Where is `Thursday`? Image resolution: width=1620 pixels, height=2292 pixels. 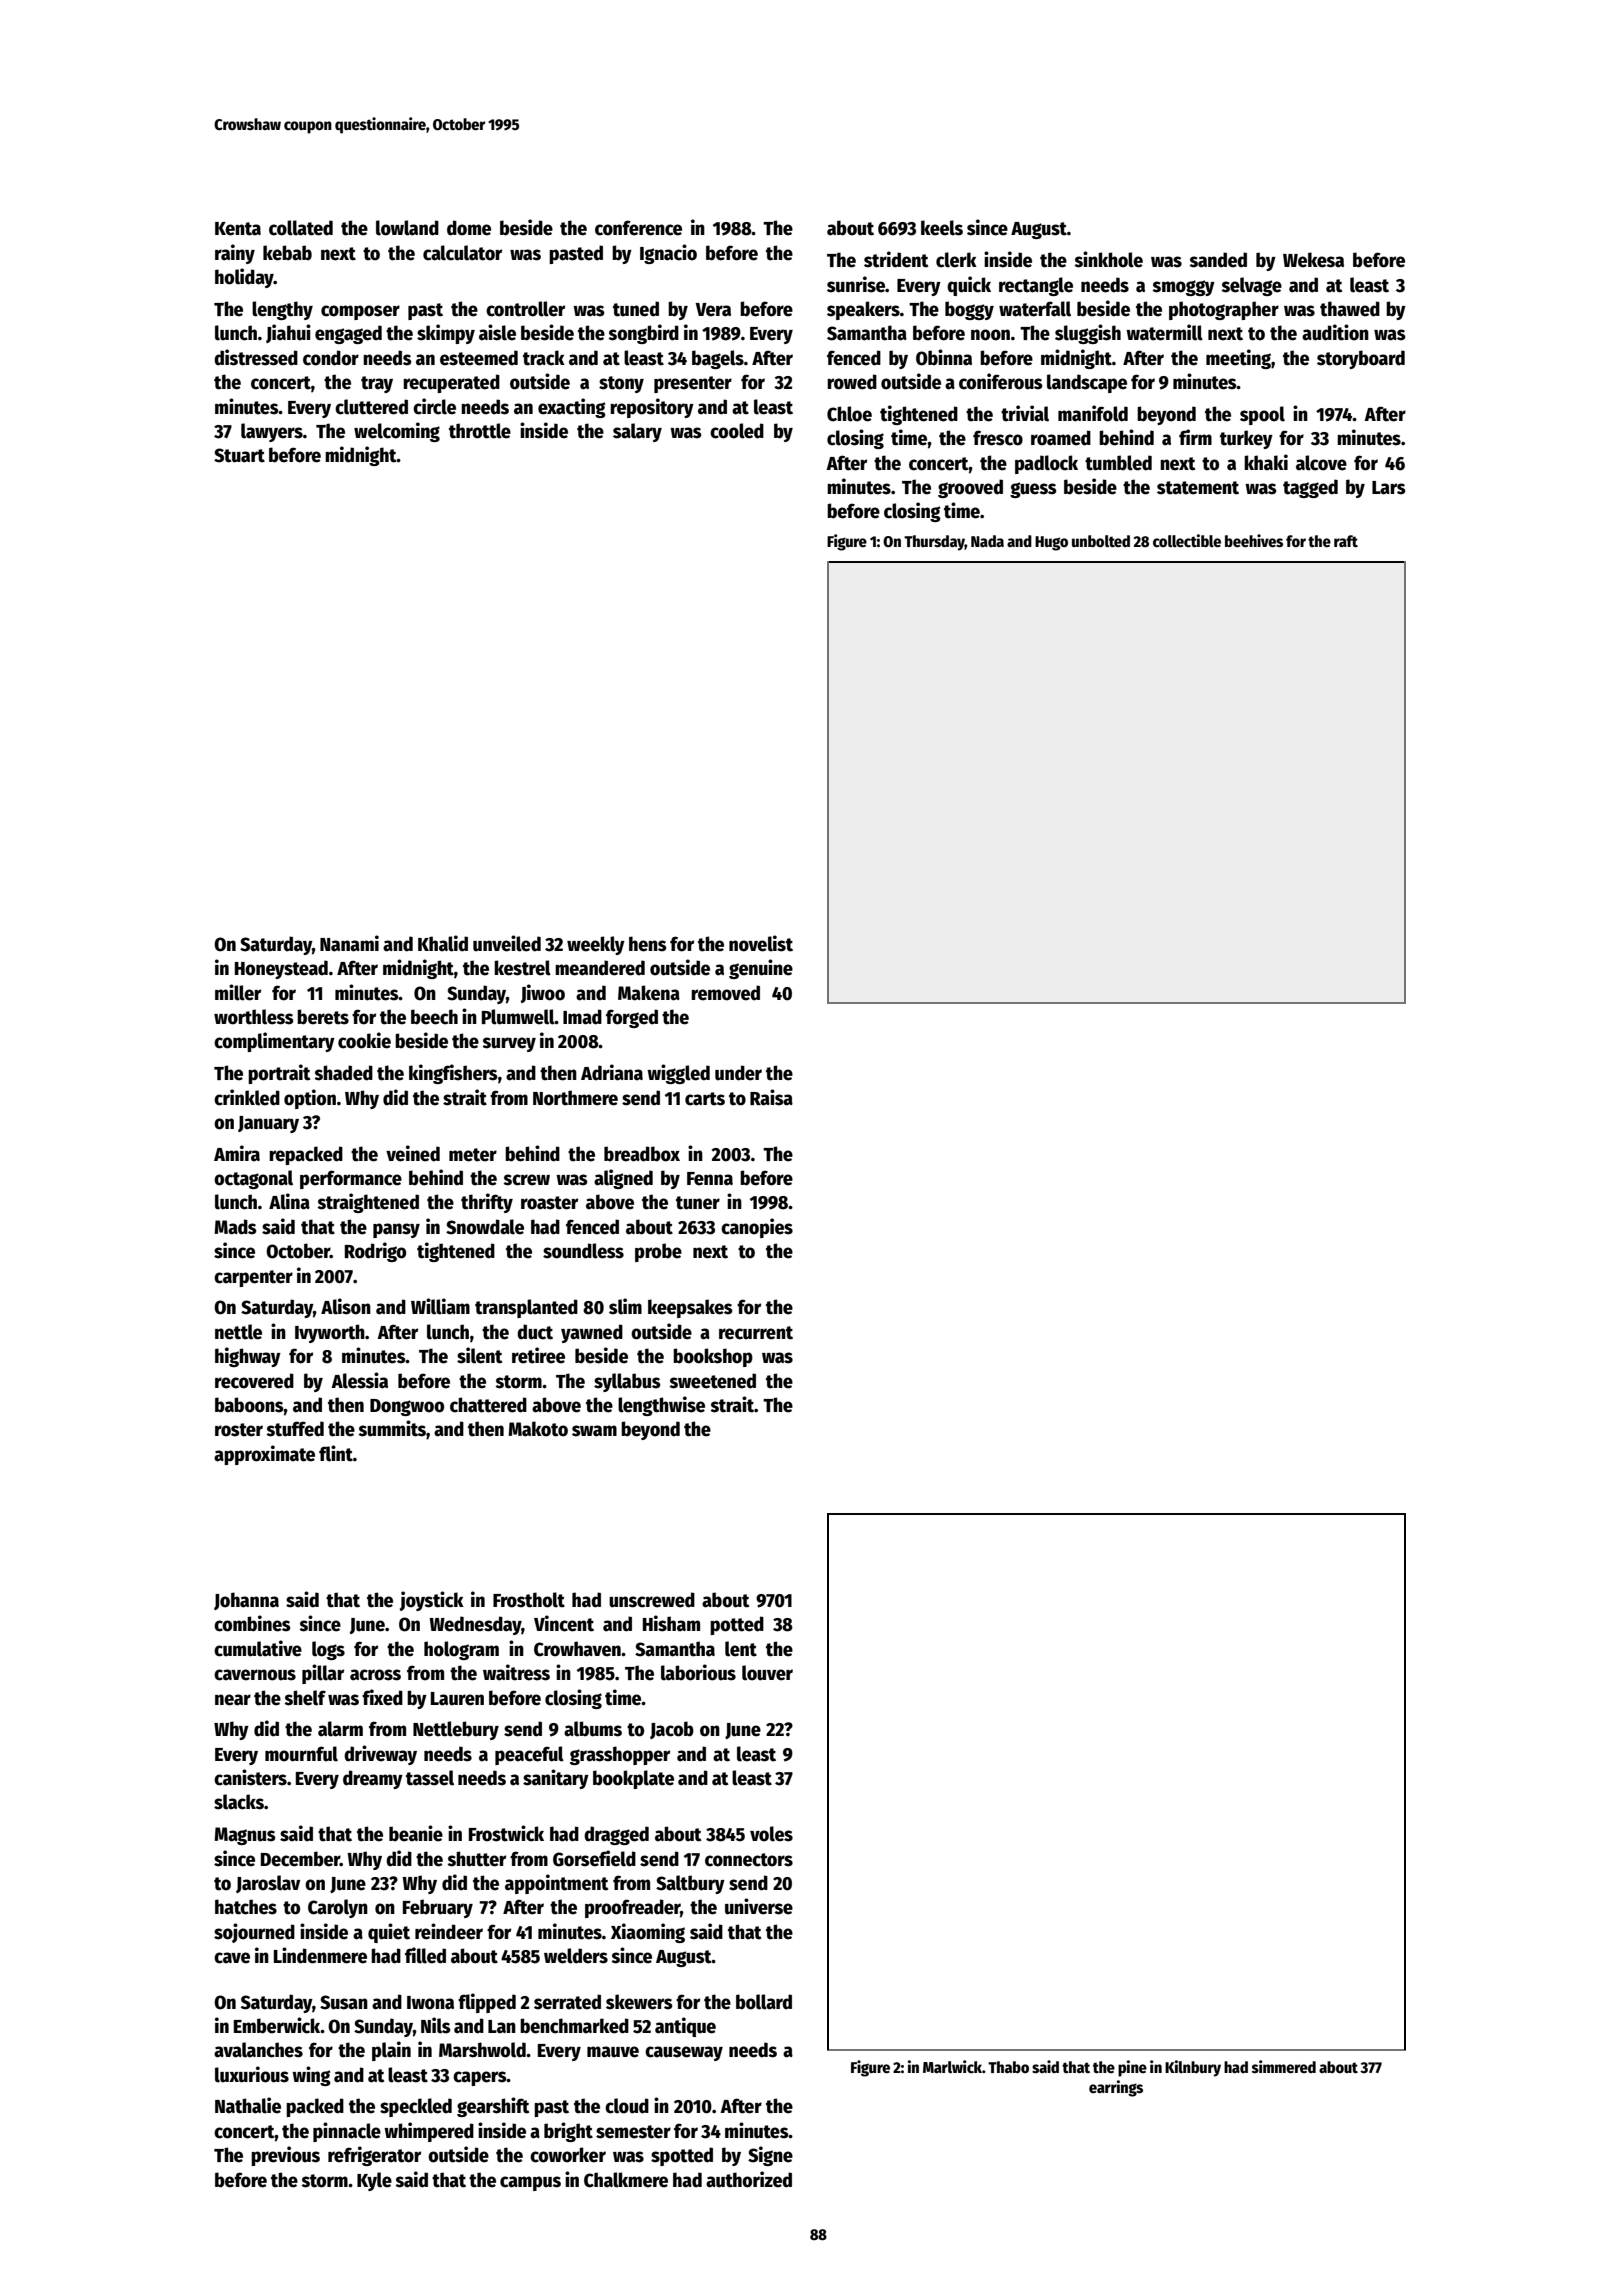 Thursday is located at coordinates (934, 543).
